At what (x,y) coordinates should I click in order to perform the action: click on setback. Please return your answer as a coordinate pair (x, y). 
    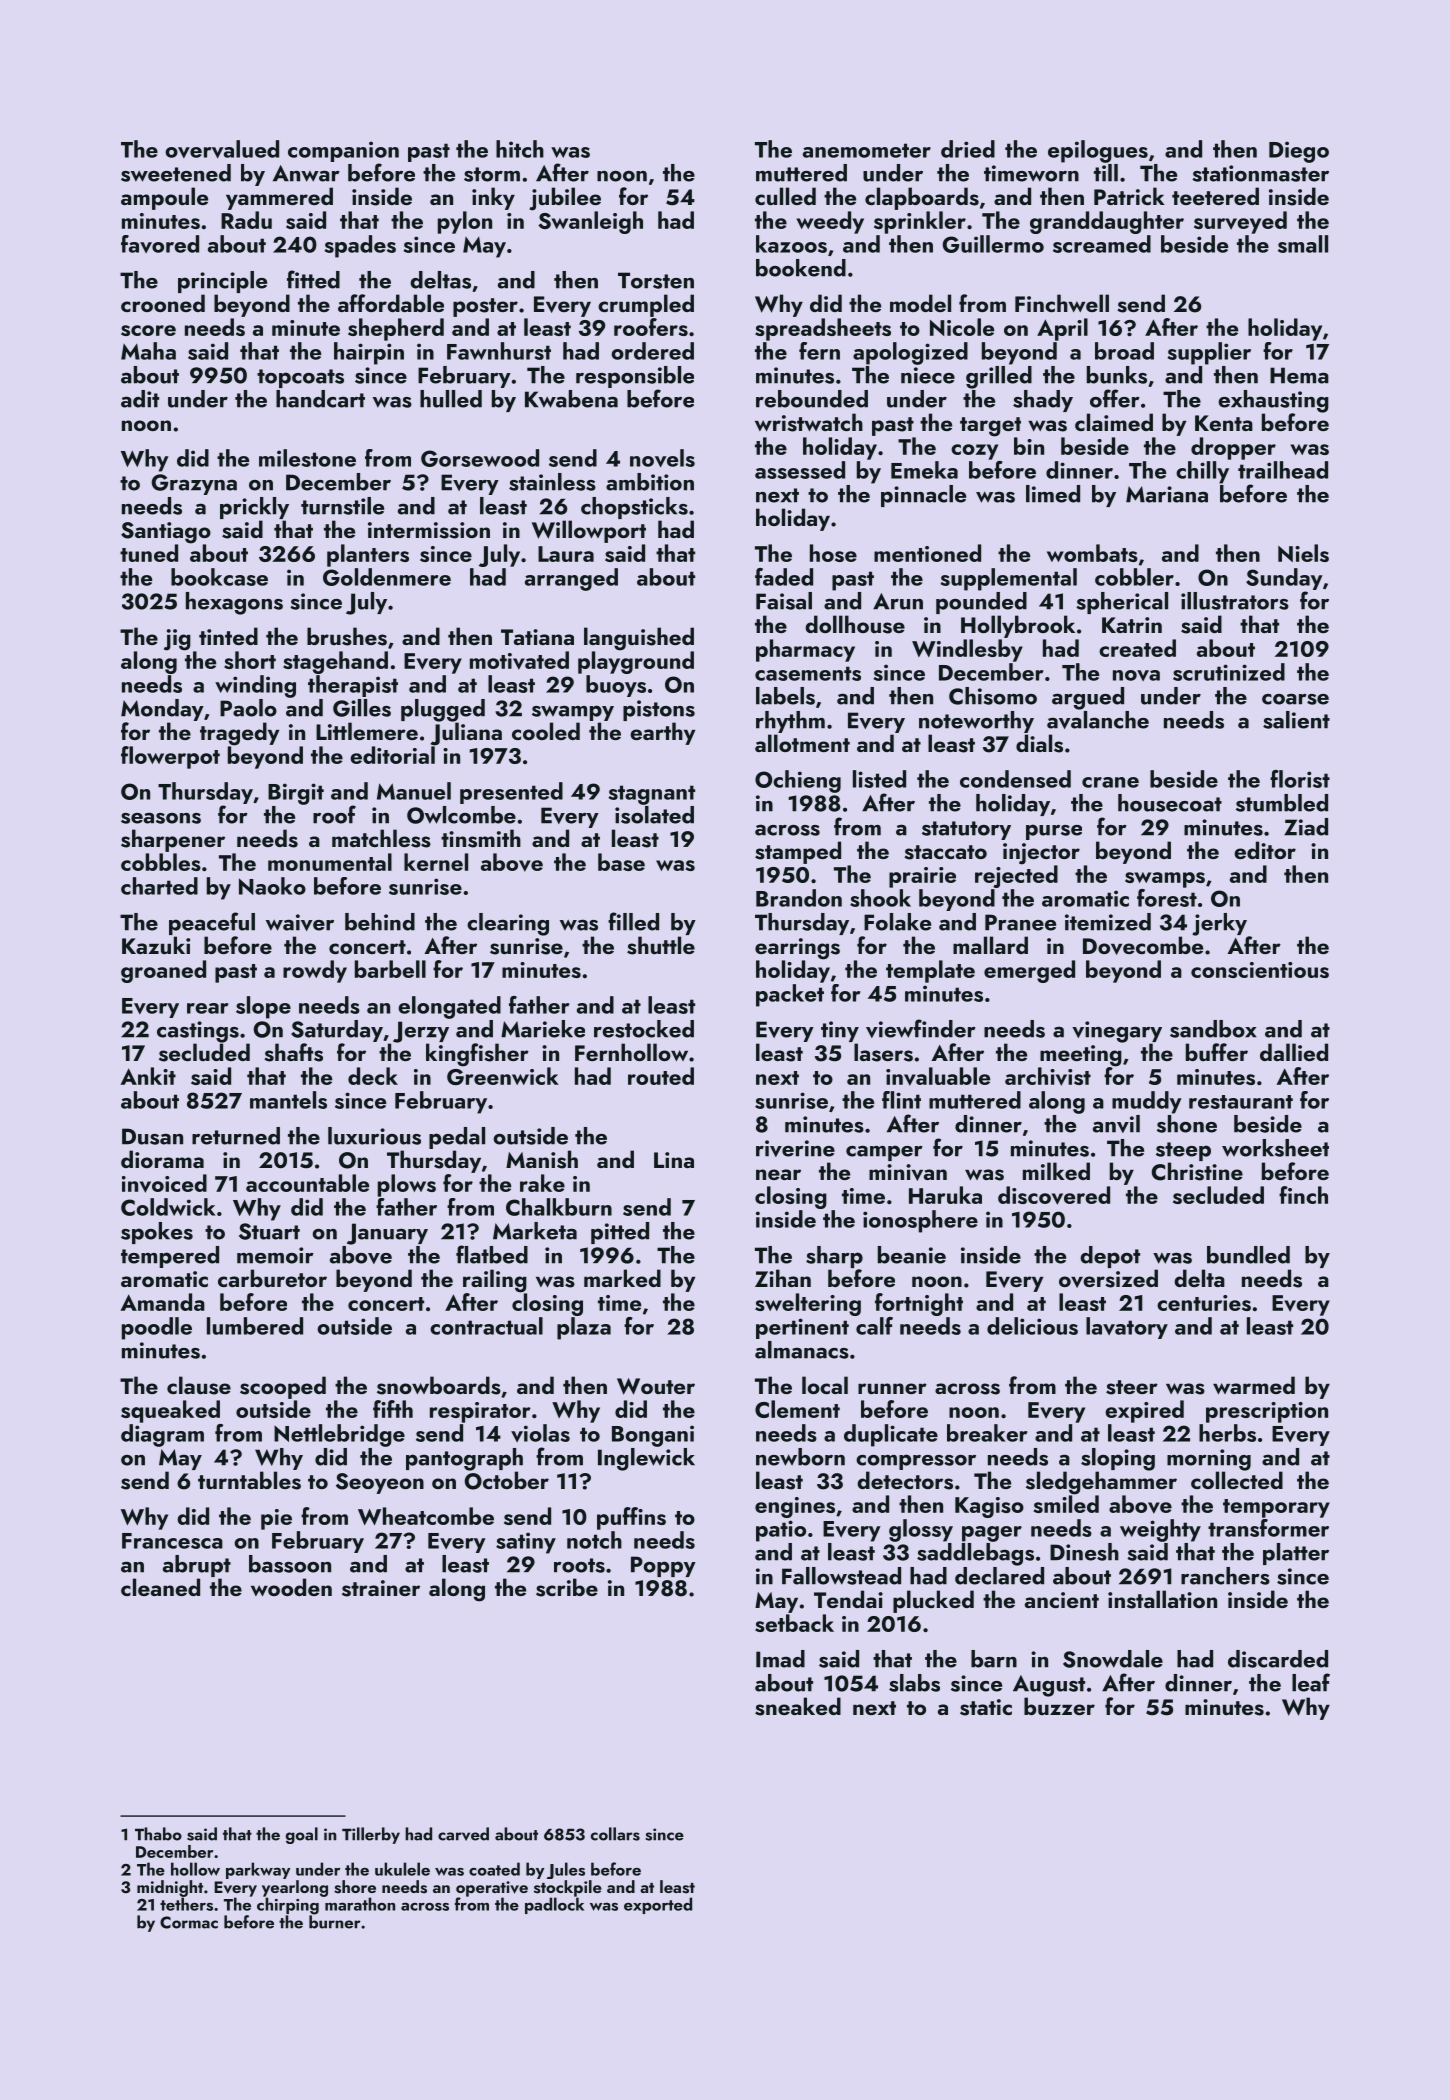
    Looking at the image, I should click on (794, 1623).
